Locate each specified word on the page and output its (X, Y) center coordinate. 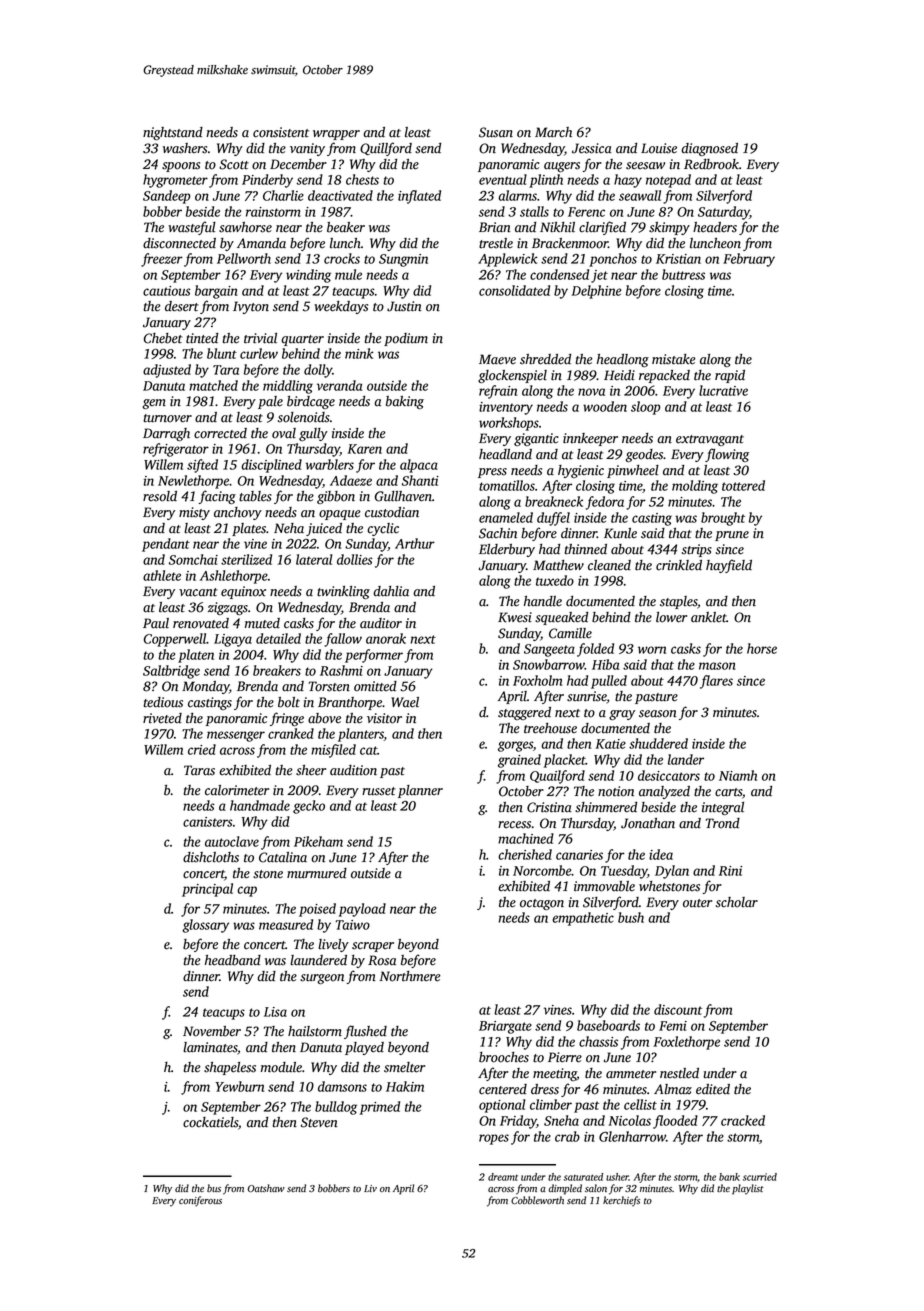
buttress (683, 274)
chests (362, 179)
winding (308, 276)
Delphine (596, 292)
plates (249, 529)
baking (405, 402)
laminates (210, 1047)
